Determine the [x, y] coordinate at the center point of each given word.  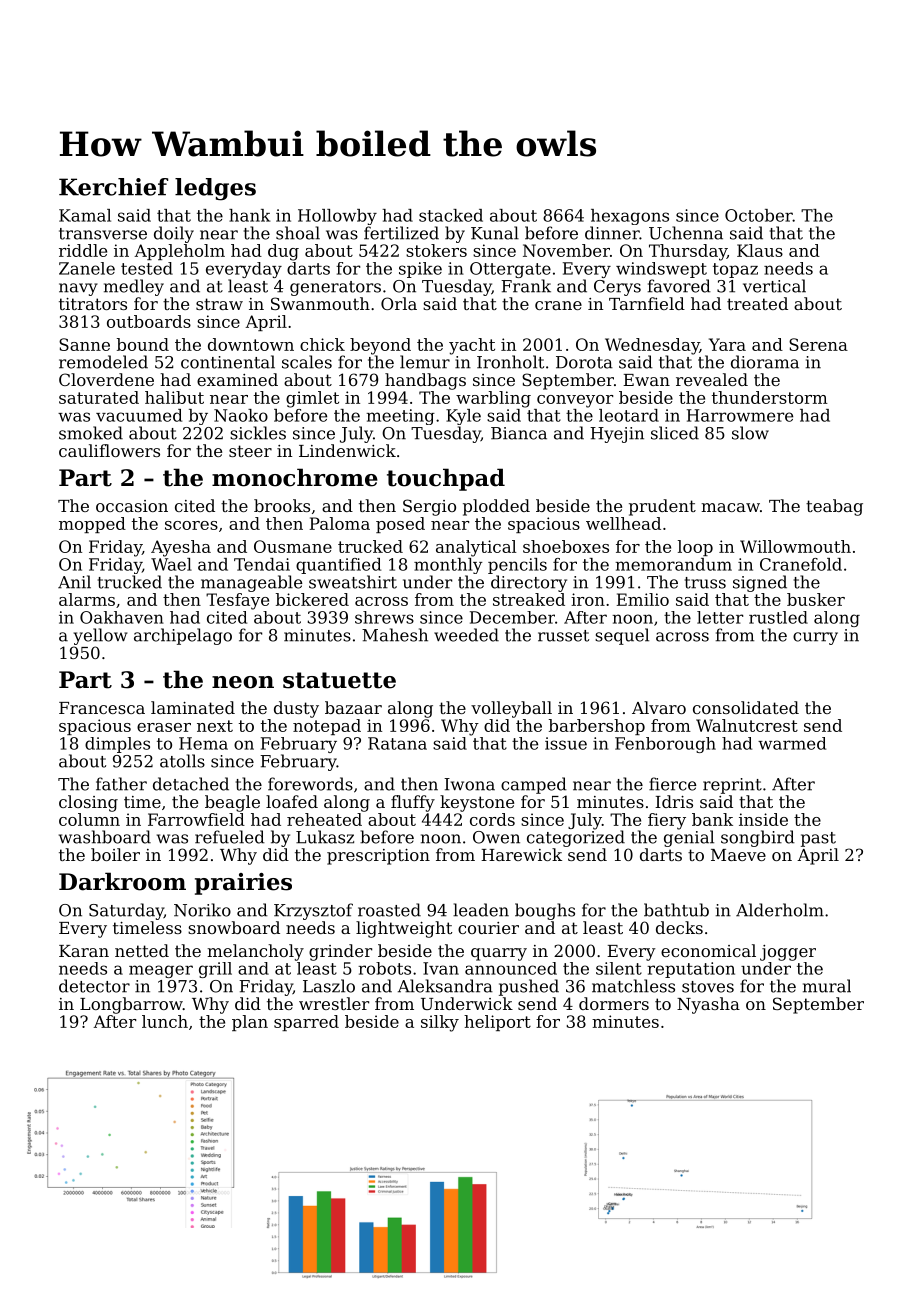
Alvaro [659, 707]
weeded [466, 635]
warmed [792, 743]
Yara [727, 344]
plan [250, 1023]
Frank [526, 286]
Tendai [262, 564]
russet [563, 636]
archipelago [183, 636]
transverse [103, 234]
